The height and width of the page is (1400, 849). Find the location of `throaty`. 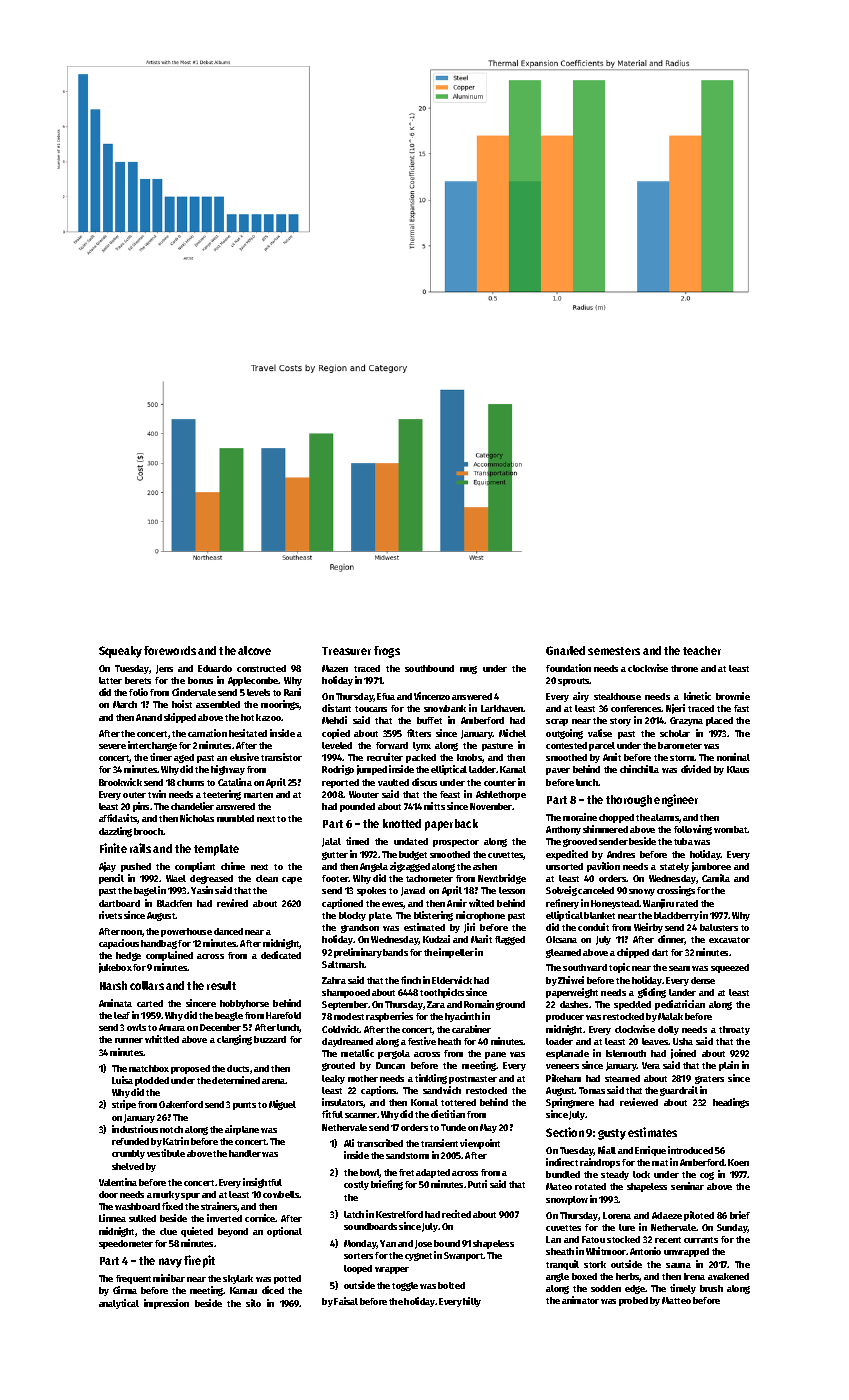

throaty is located at coordinates (734, 1030).
